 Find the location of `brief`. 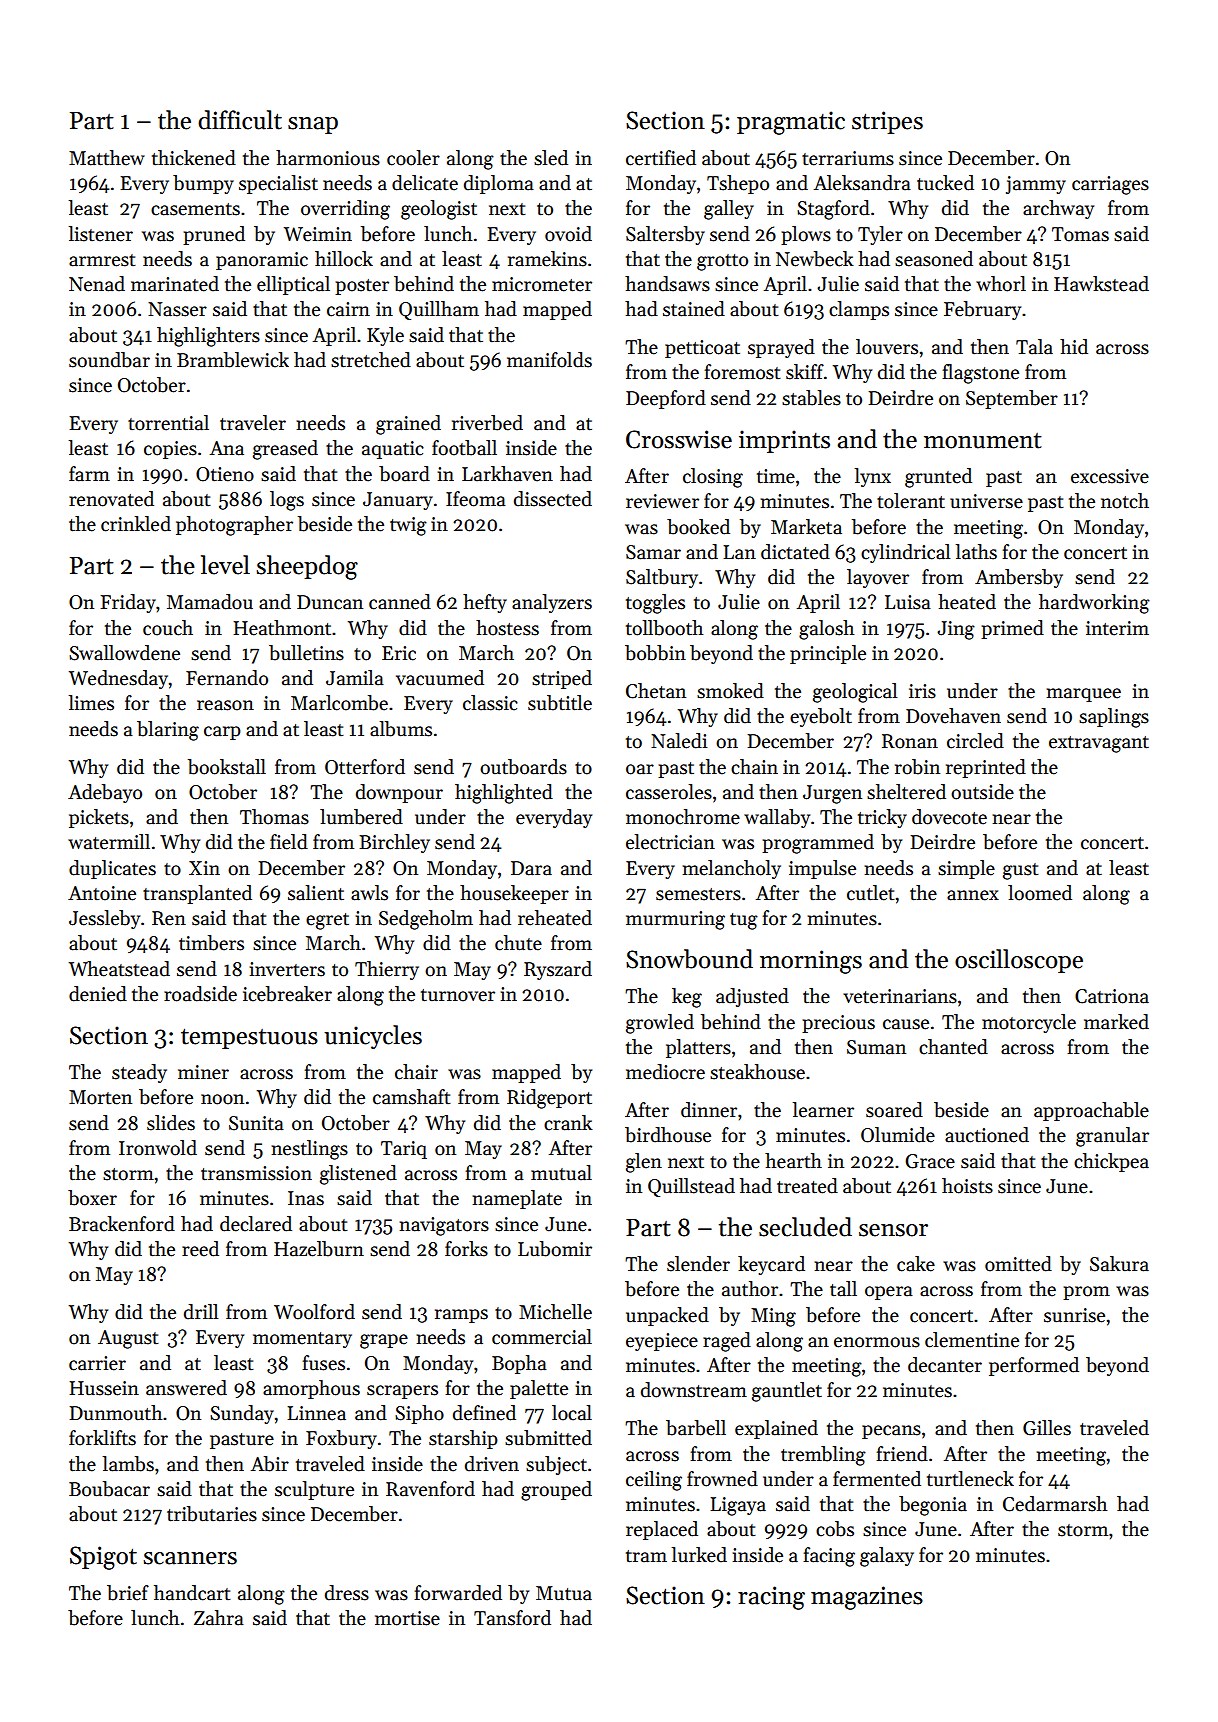

brief is located at coordinates (128, 1593).
